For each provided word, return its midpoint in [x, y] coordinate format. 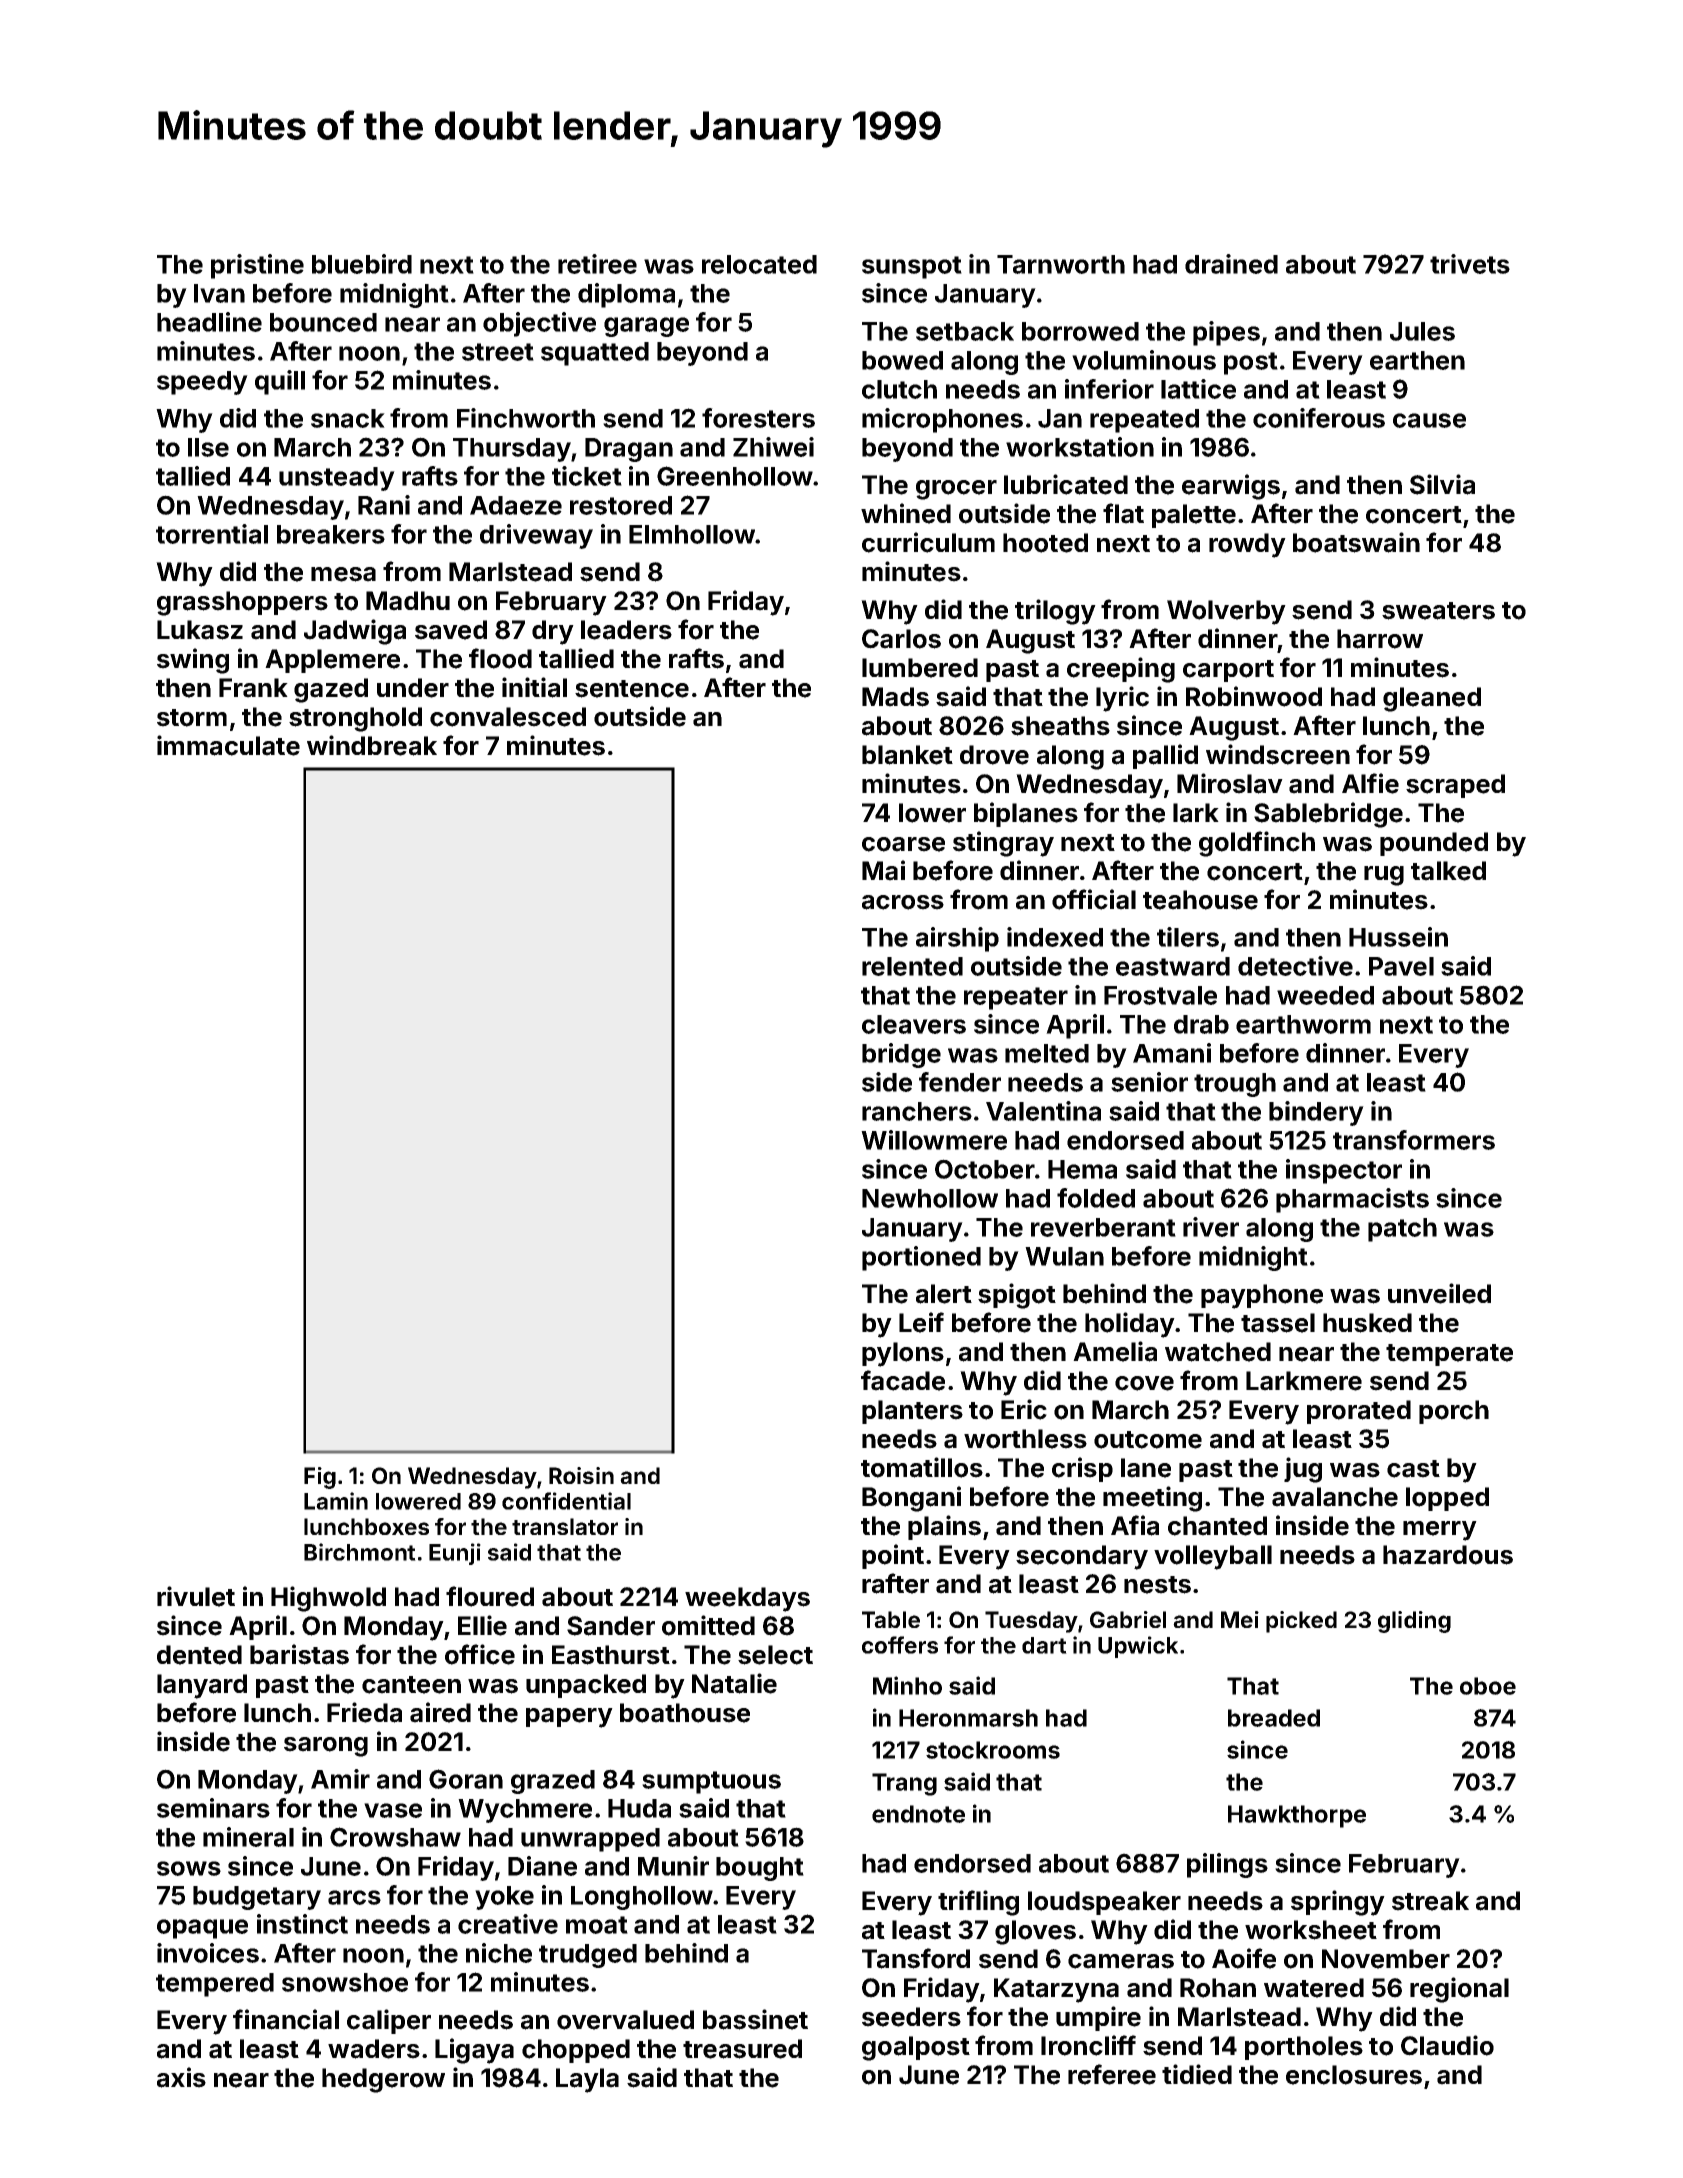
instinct [302, 1924]
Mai [883, 870]
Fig [320, 1478]
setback [965, 331]
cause [1429, 420]
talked [1448, 871]
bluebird [362, 264]
